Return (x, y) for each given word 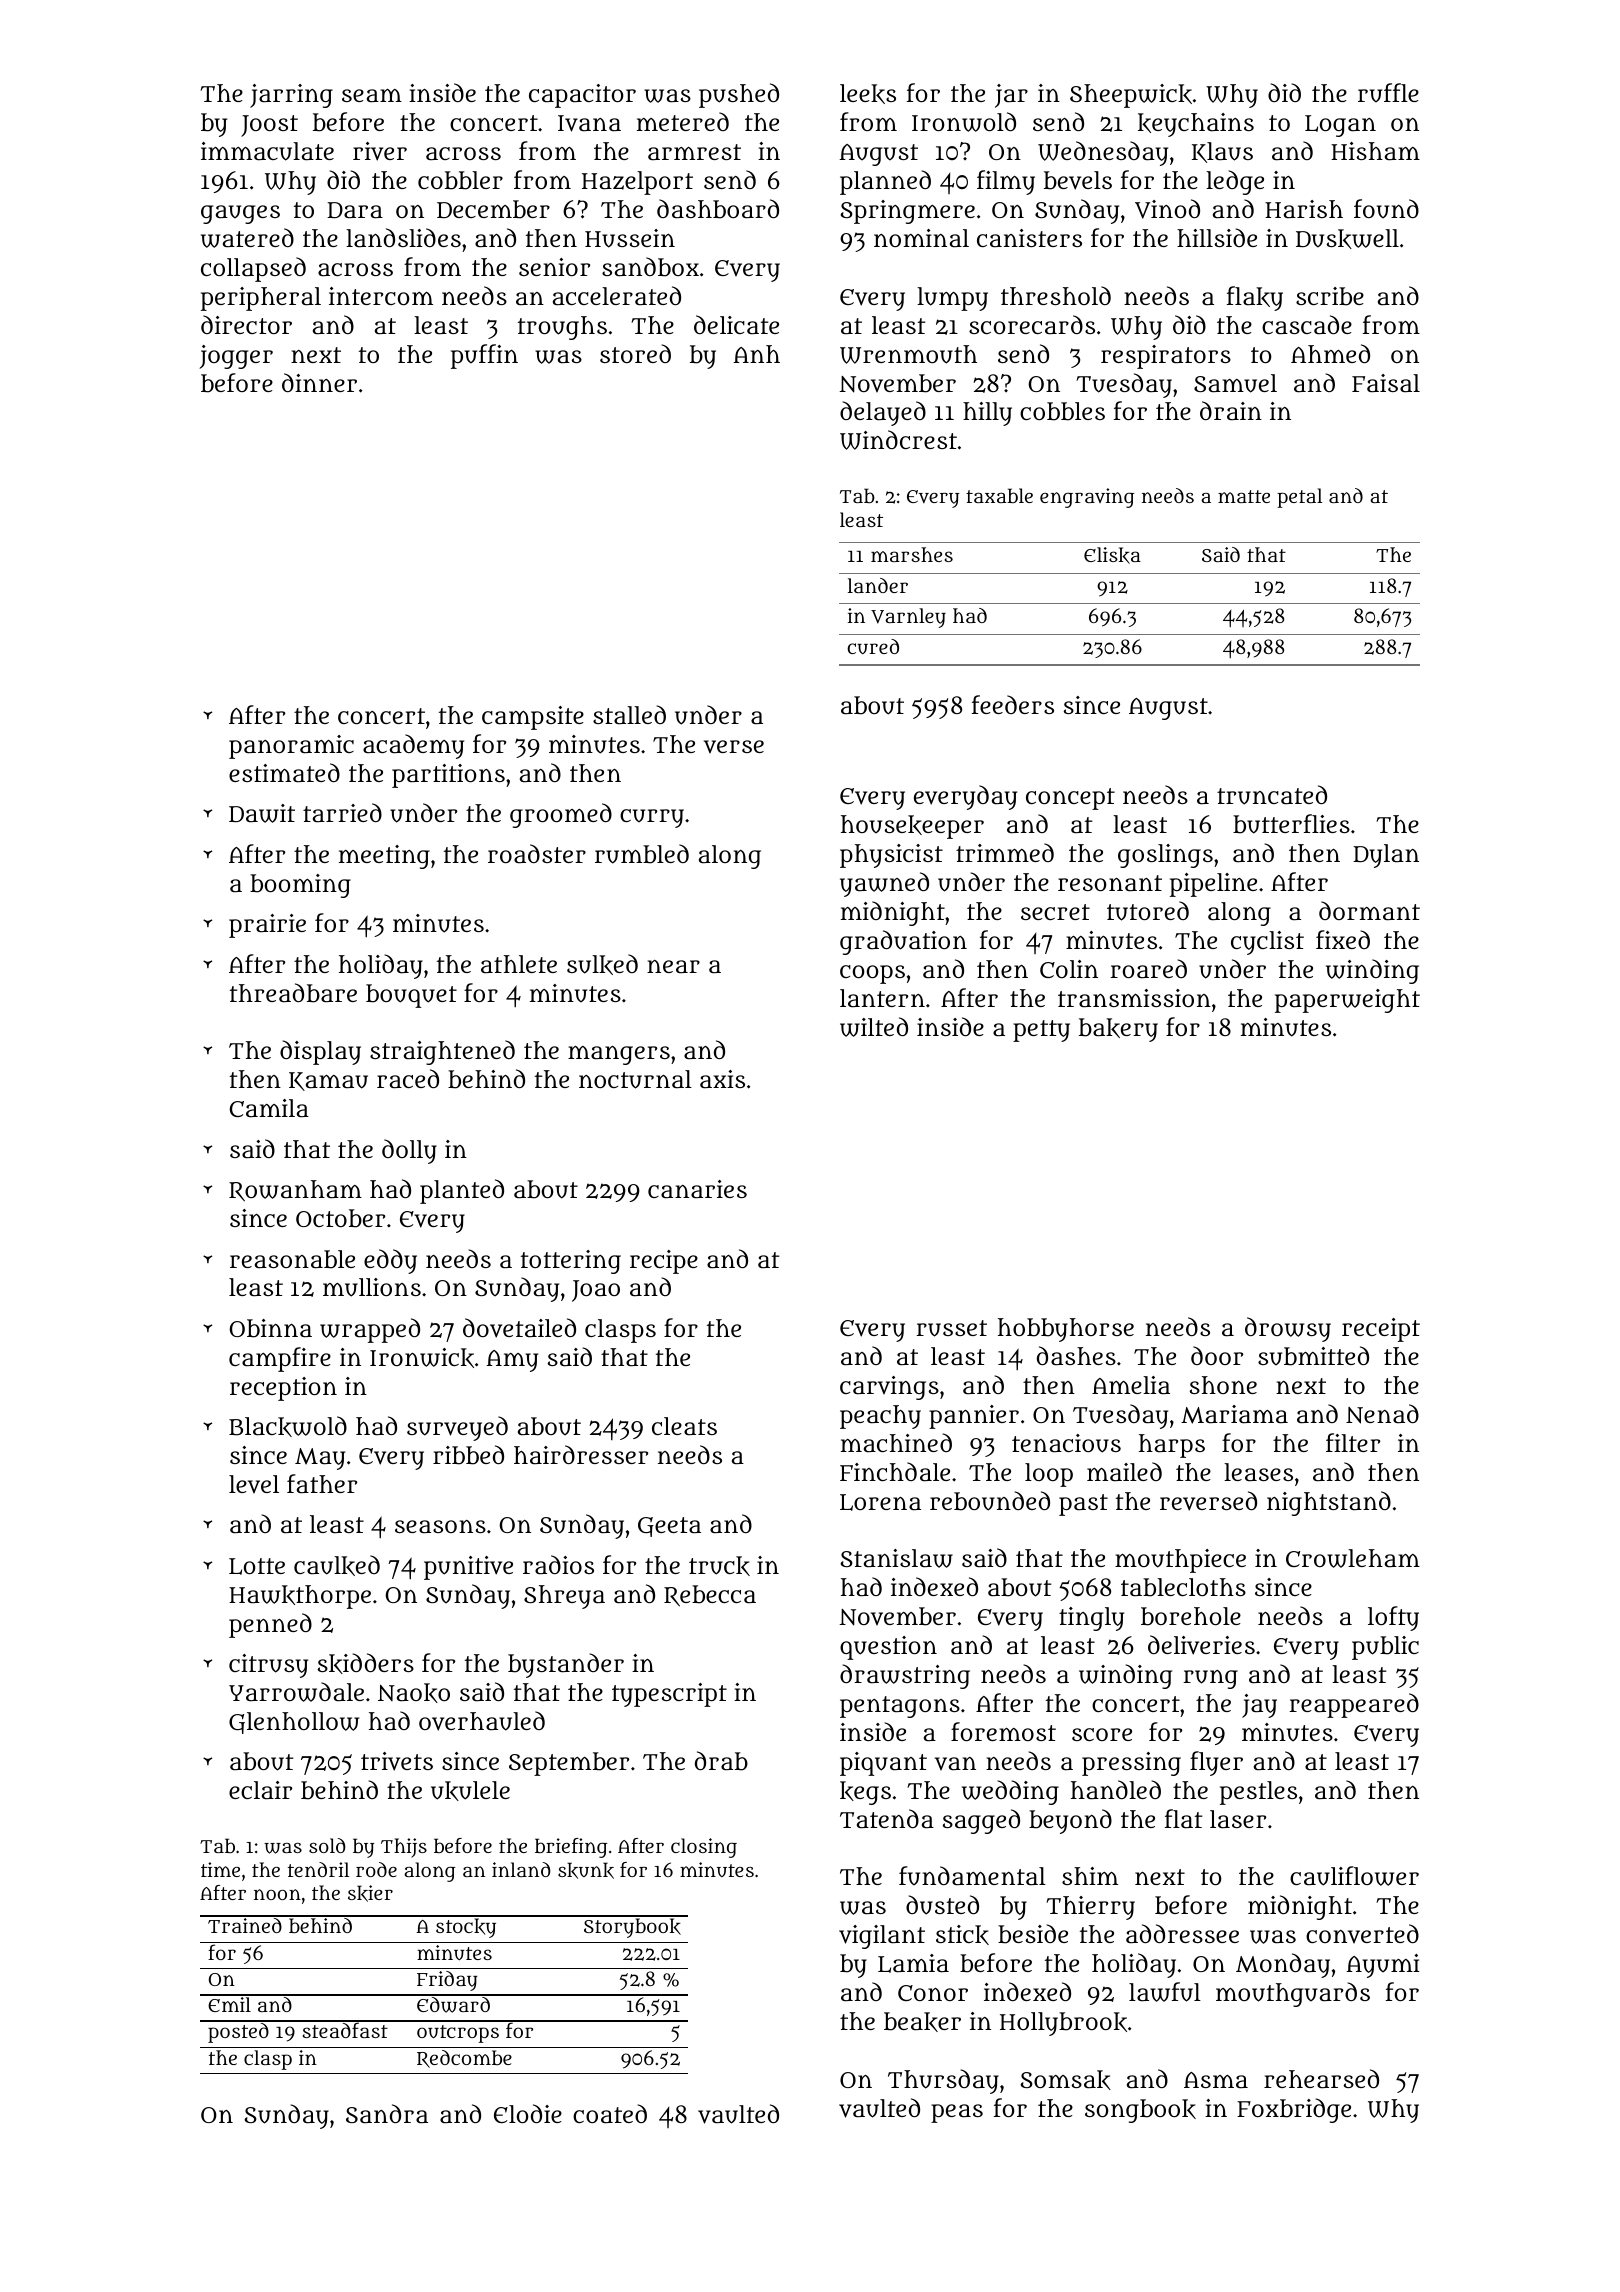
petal (1299, 498)
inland (521, 1869)
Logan (1340, 126)
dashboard (718, 209)
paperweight (1347, 1001)
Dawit (262, 813)
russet (951, 1328)
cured (873, 646)
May (320, 1459)
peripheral (261, 299)
